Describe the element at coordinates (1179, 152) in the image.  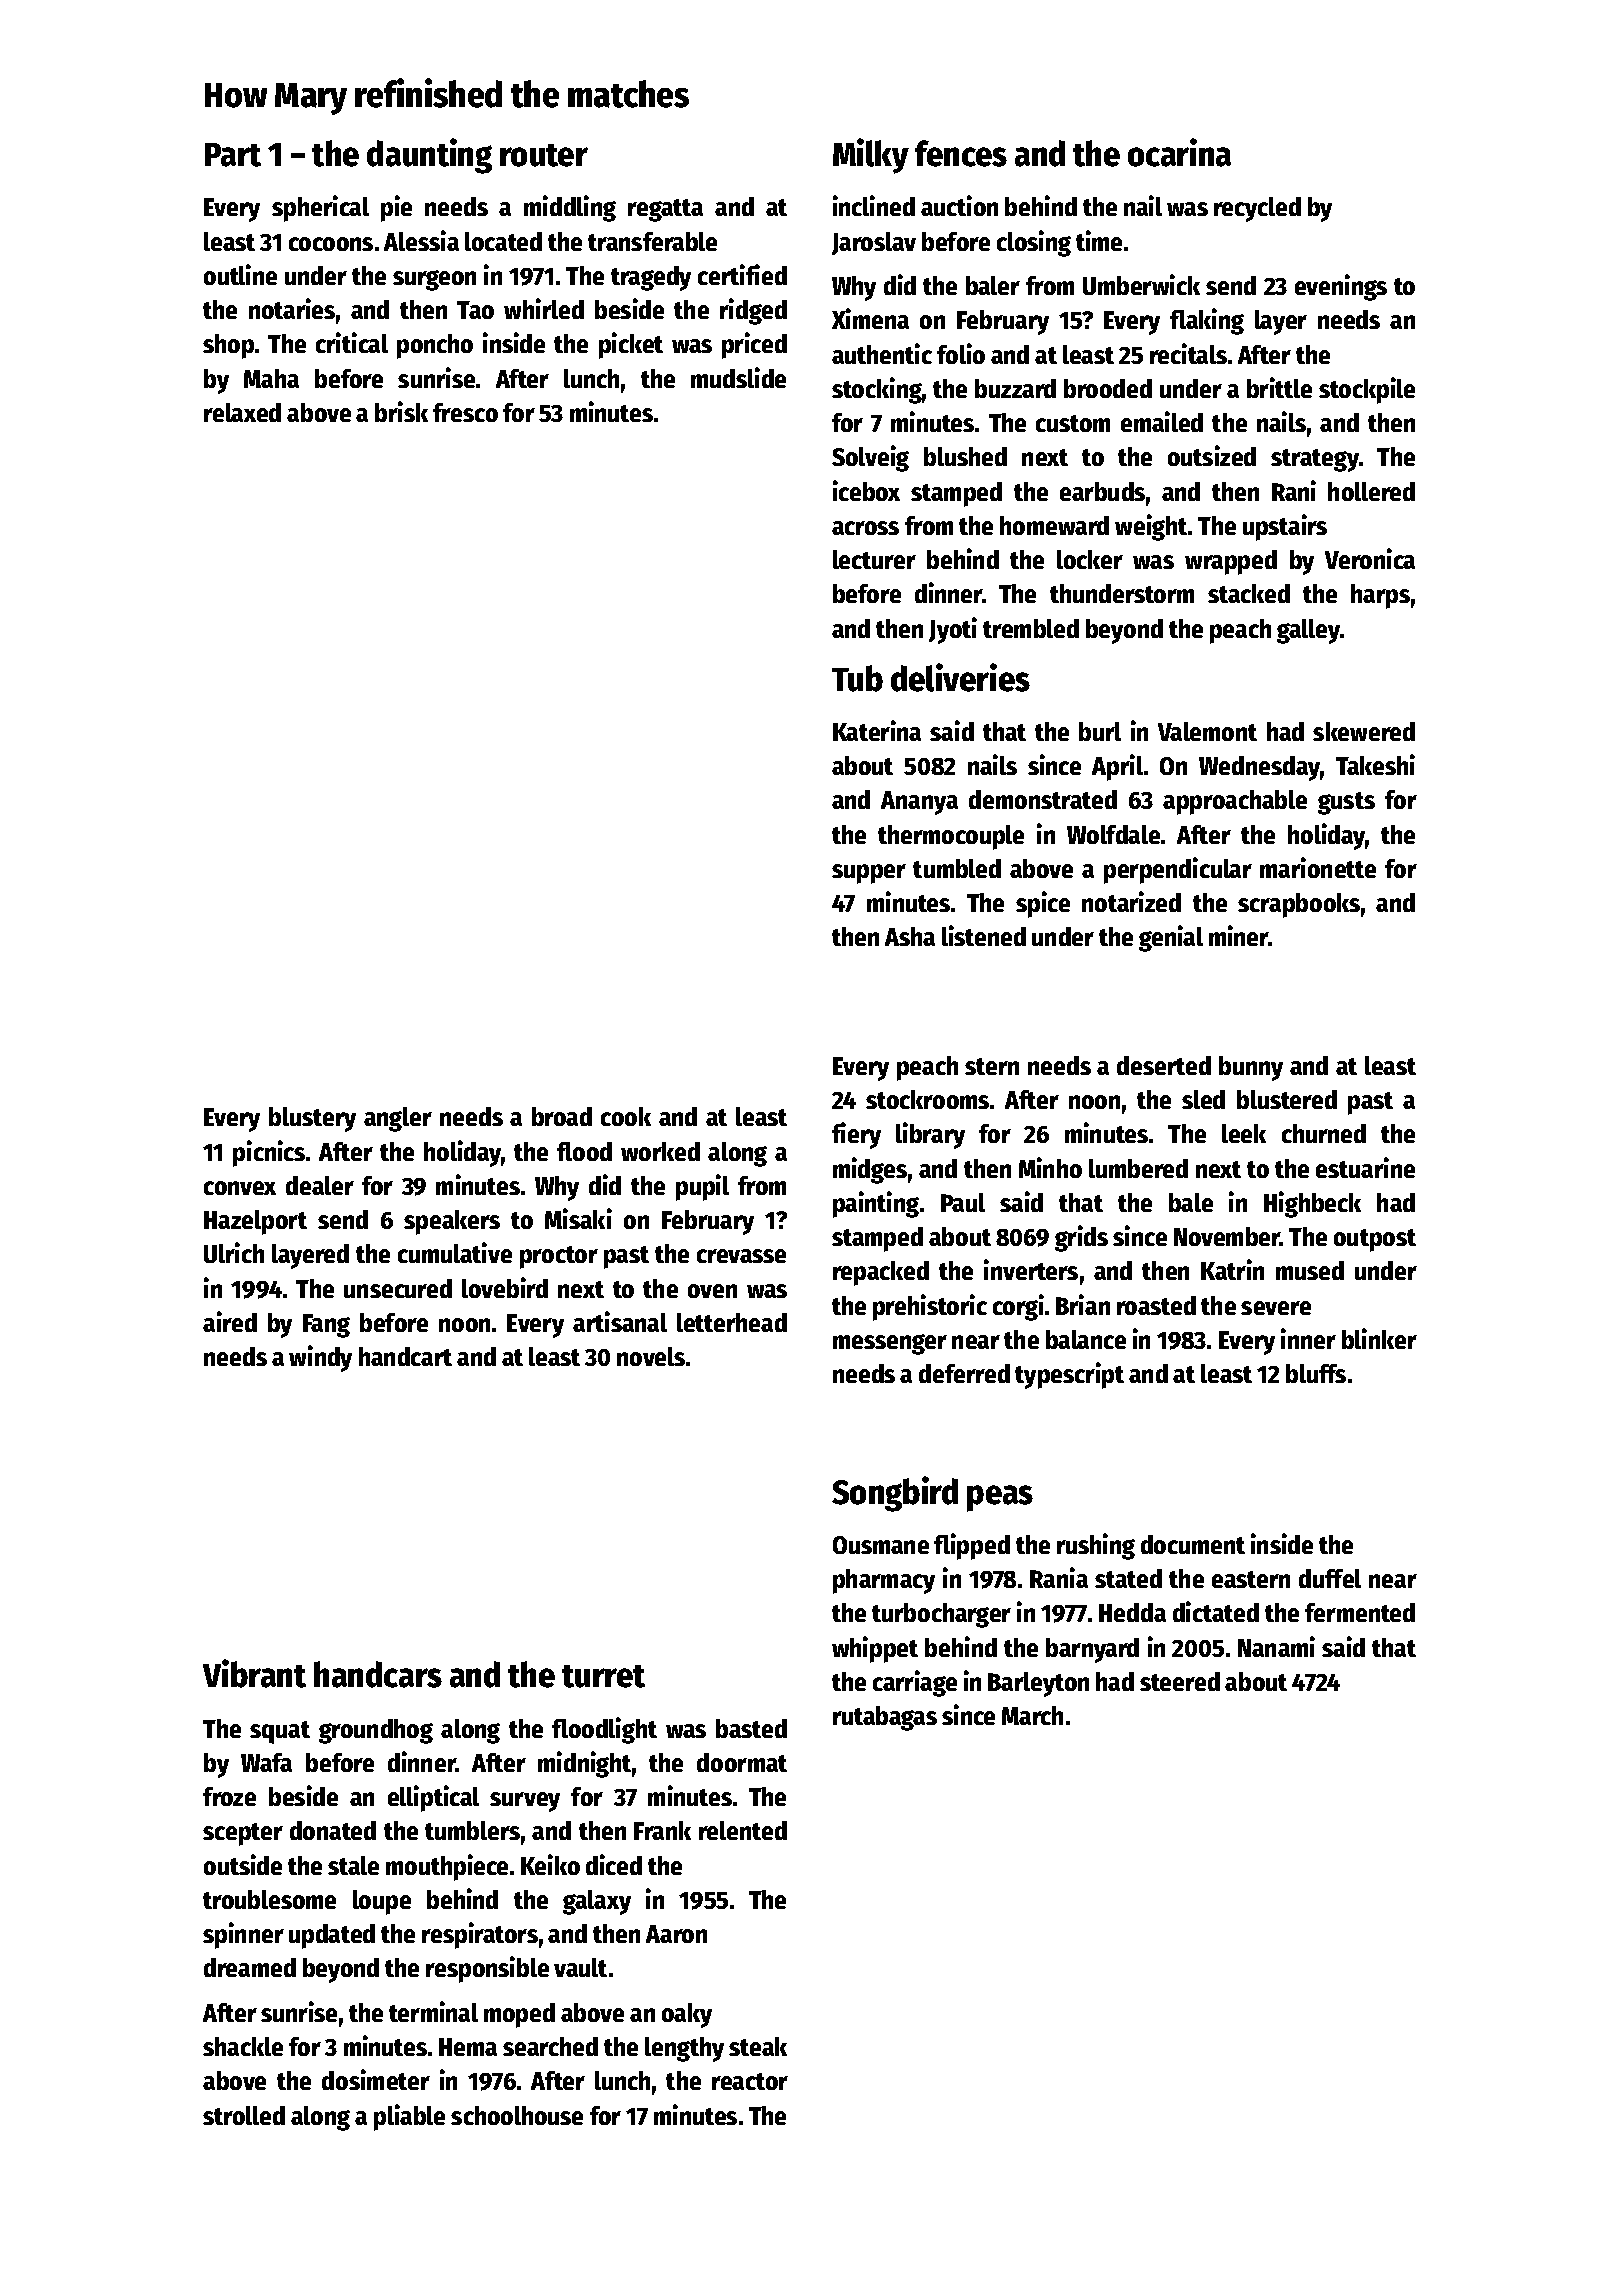
I see `ocarina` at that location.
